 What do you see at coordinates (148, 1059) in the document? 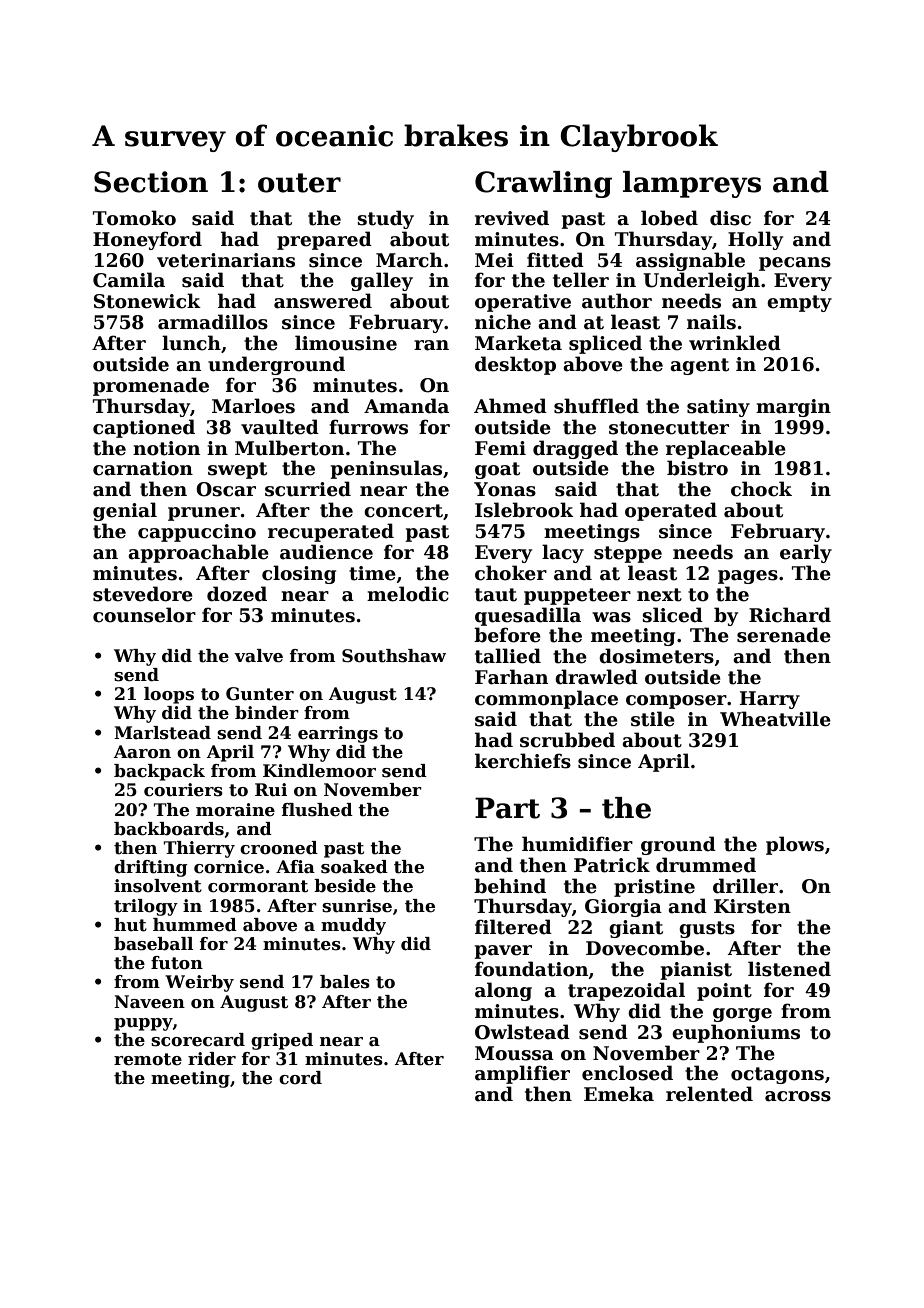
I see `remote` at bounding box center [148, 1059].
